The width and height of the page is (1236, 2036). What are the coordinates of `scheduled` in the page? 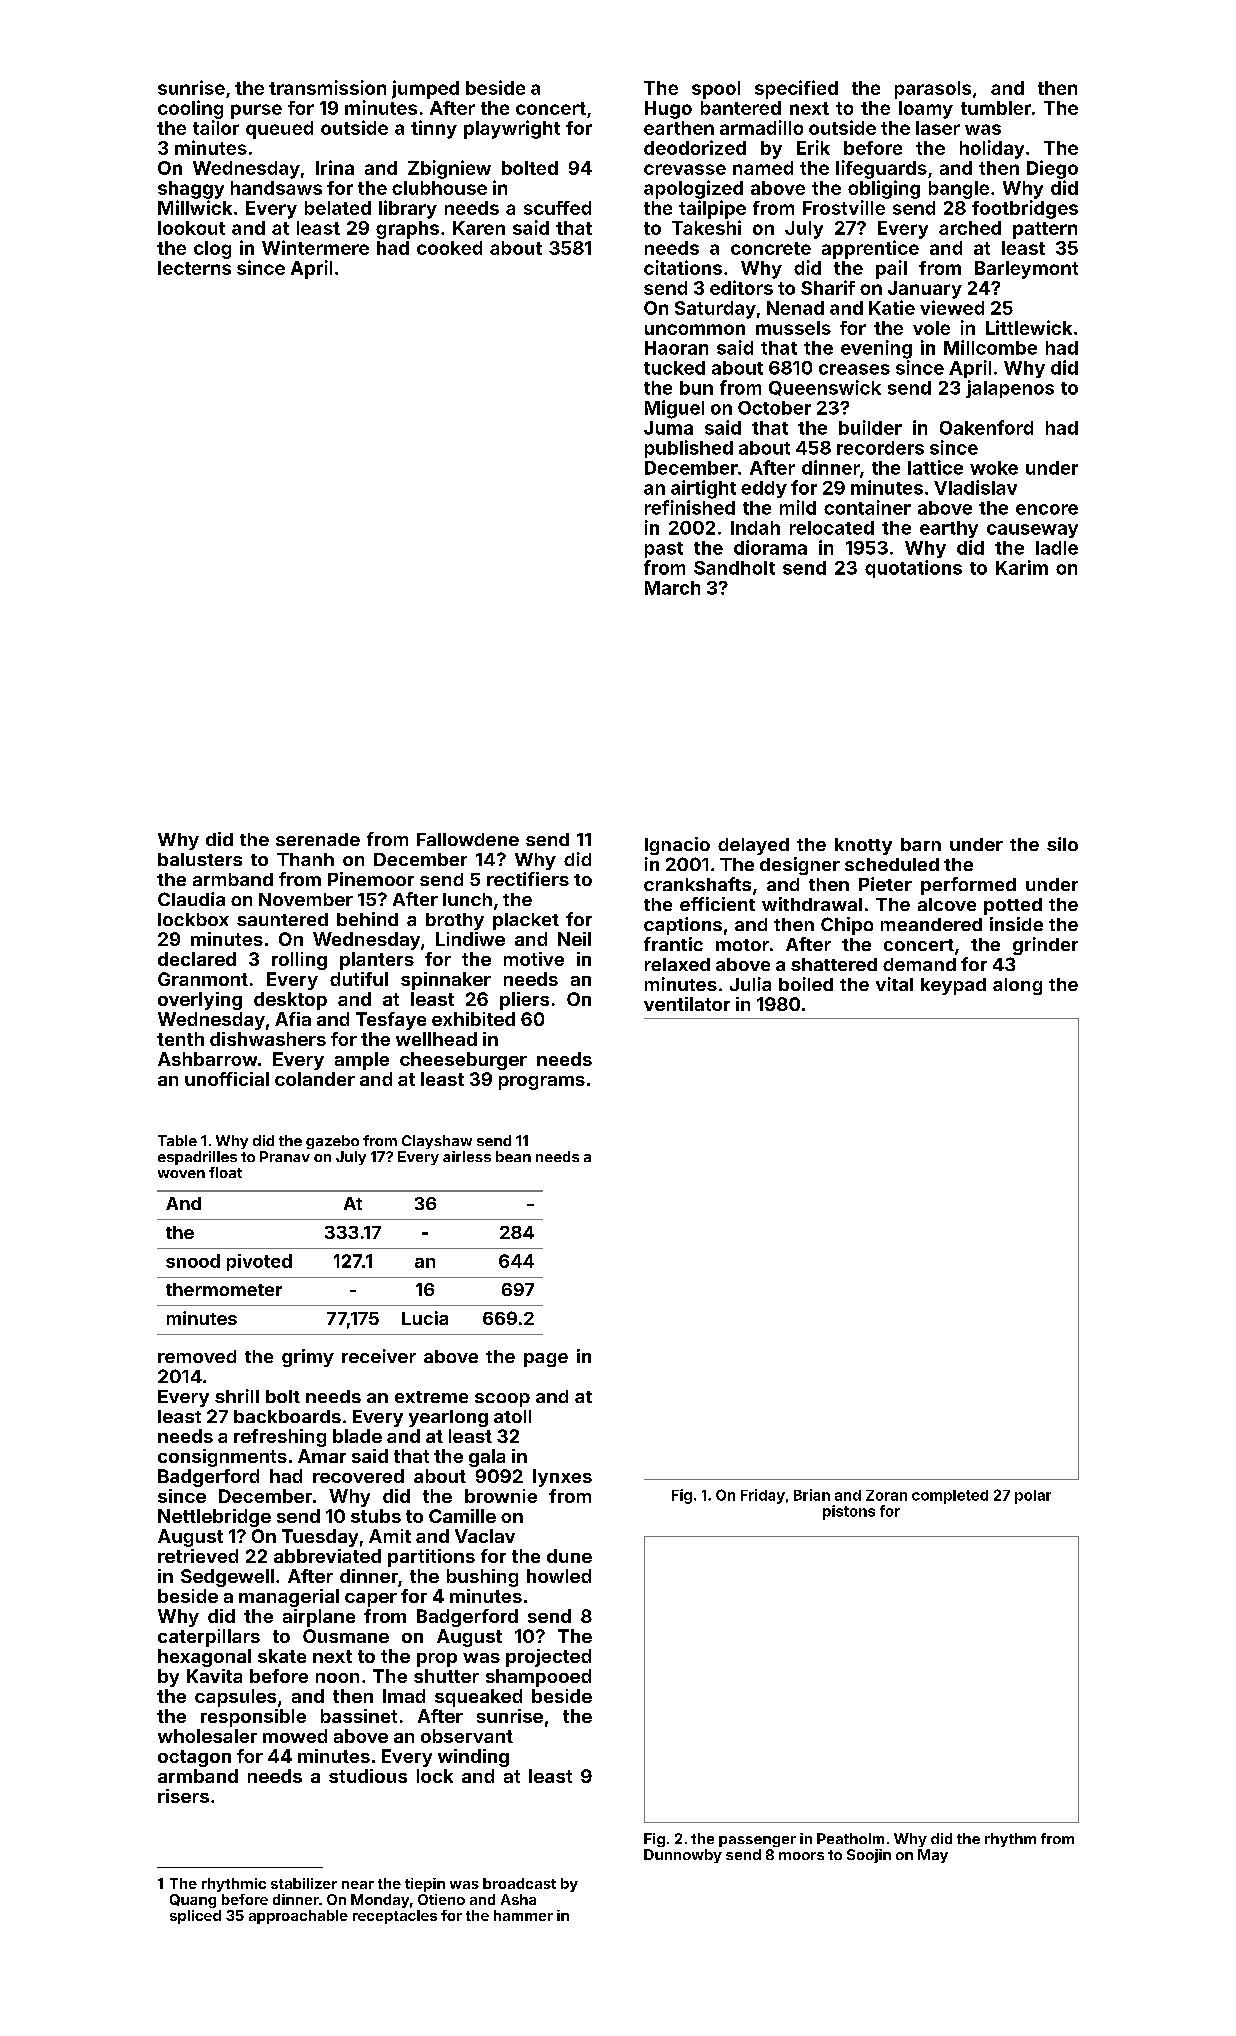 It's located at (892, 864).
